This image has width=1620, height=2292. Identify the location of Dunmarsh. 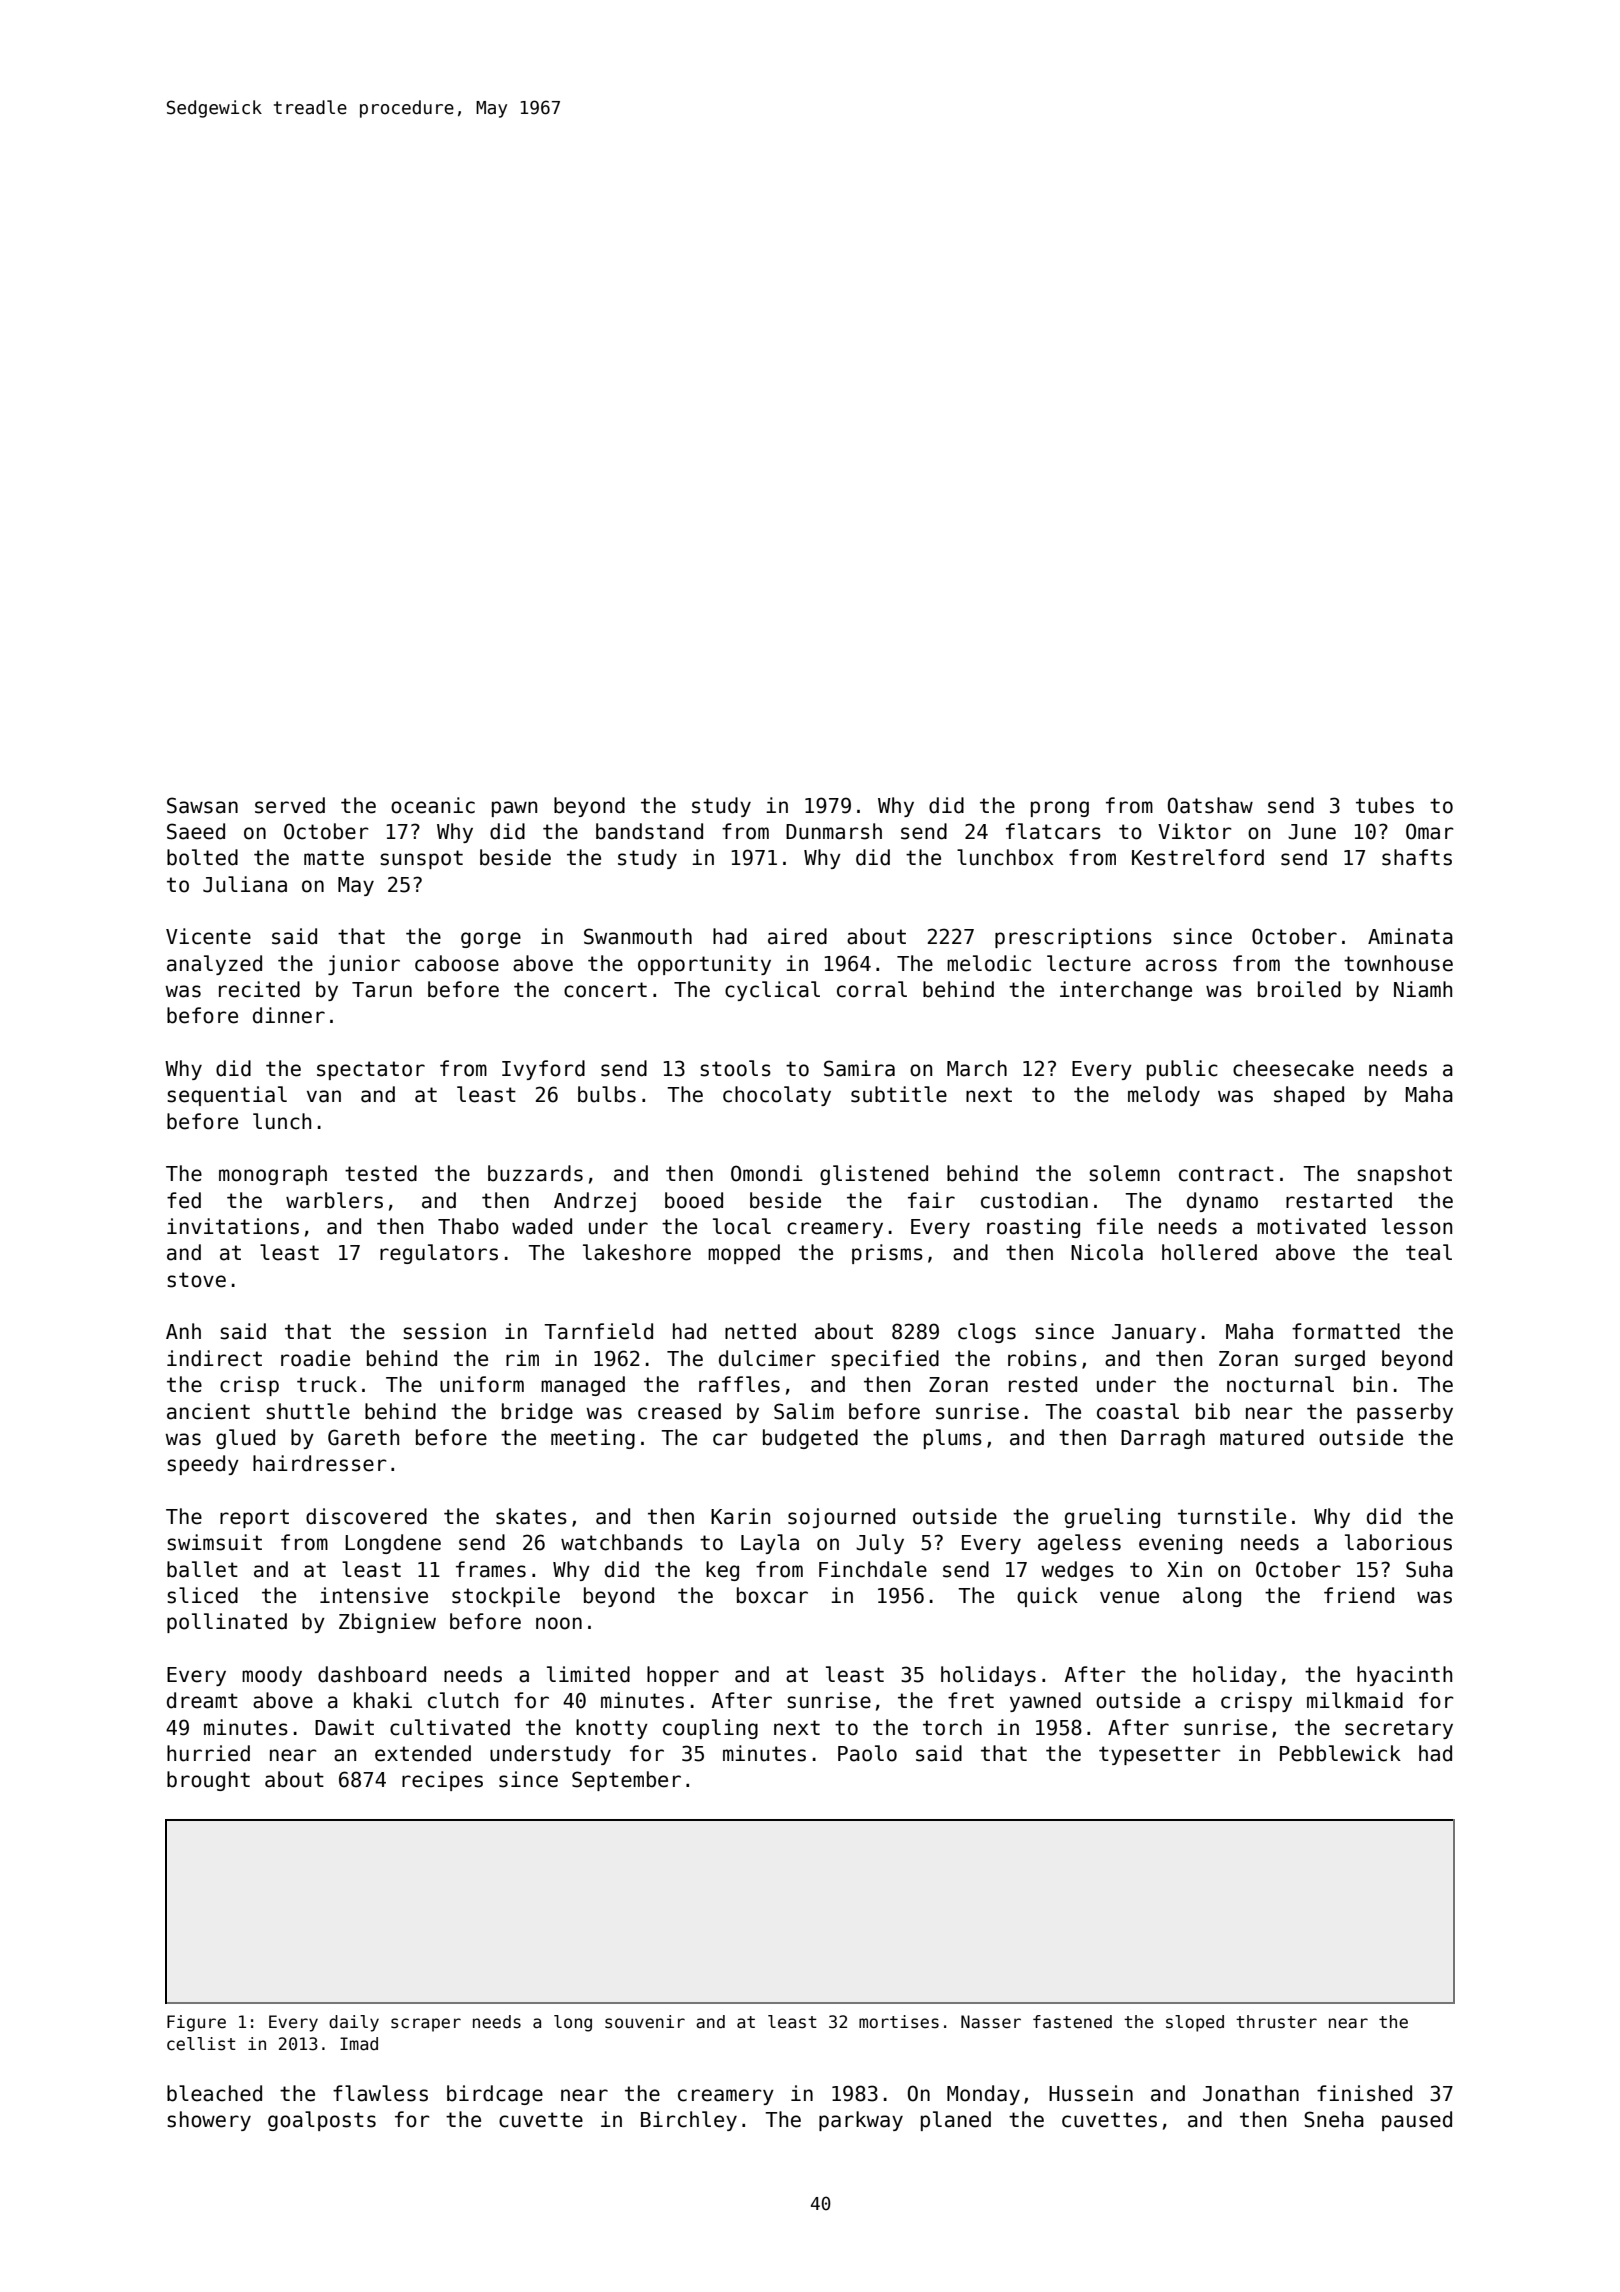
(834, 831).
